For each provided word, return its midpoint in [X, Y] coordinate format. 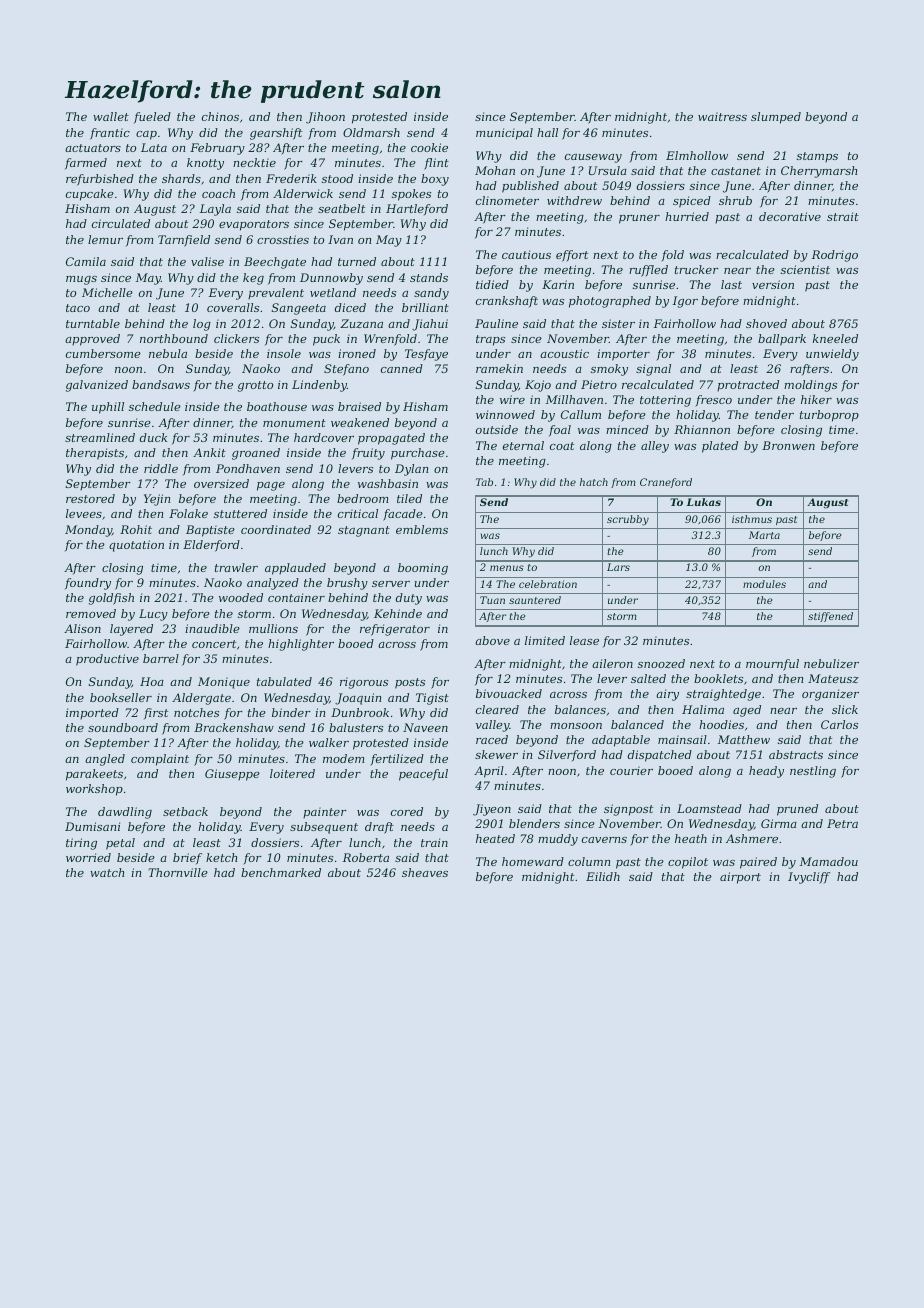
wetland [333, 292]
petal [120, 844]
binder [291, 712]
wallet [111, 116]
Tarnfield [184, 241]
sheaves [425, 872]
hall [547, 132]
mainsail [682, 739]
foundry [88, 584]
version [773, 284]
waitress [722, 116]
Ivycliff [809, 878]
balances [580, 709]
